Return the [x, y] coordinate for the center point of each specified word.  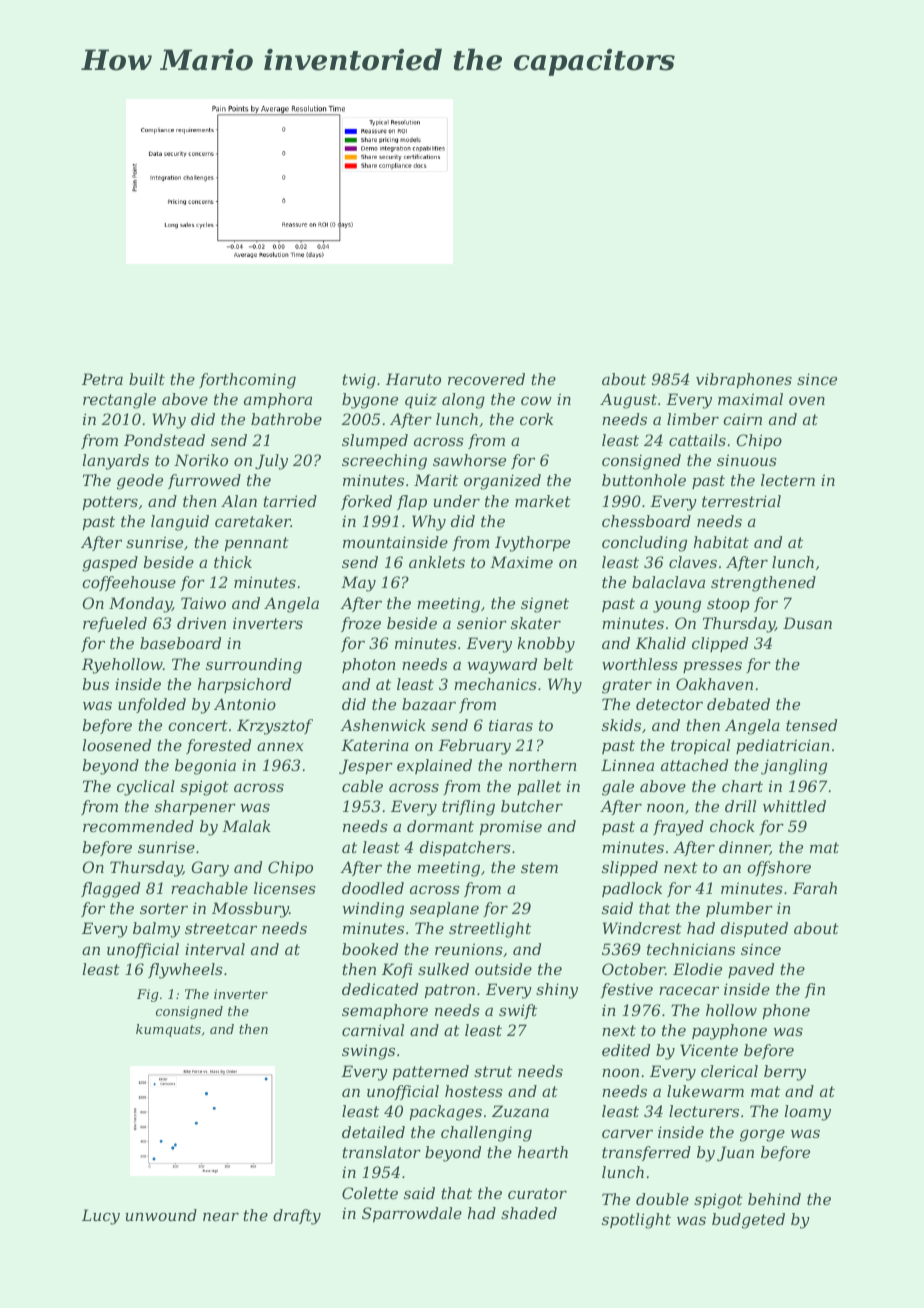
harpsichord [244, 685]
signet [545, 605]
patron [450, 991]
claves [693, 562]
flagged [110, 890]
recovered [486, 379]
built [147, 379]
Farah [815, 888]
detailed [373, 1132]
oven [807, 400]
